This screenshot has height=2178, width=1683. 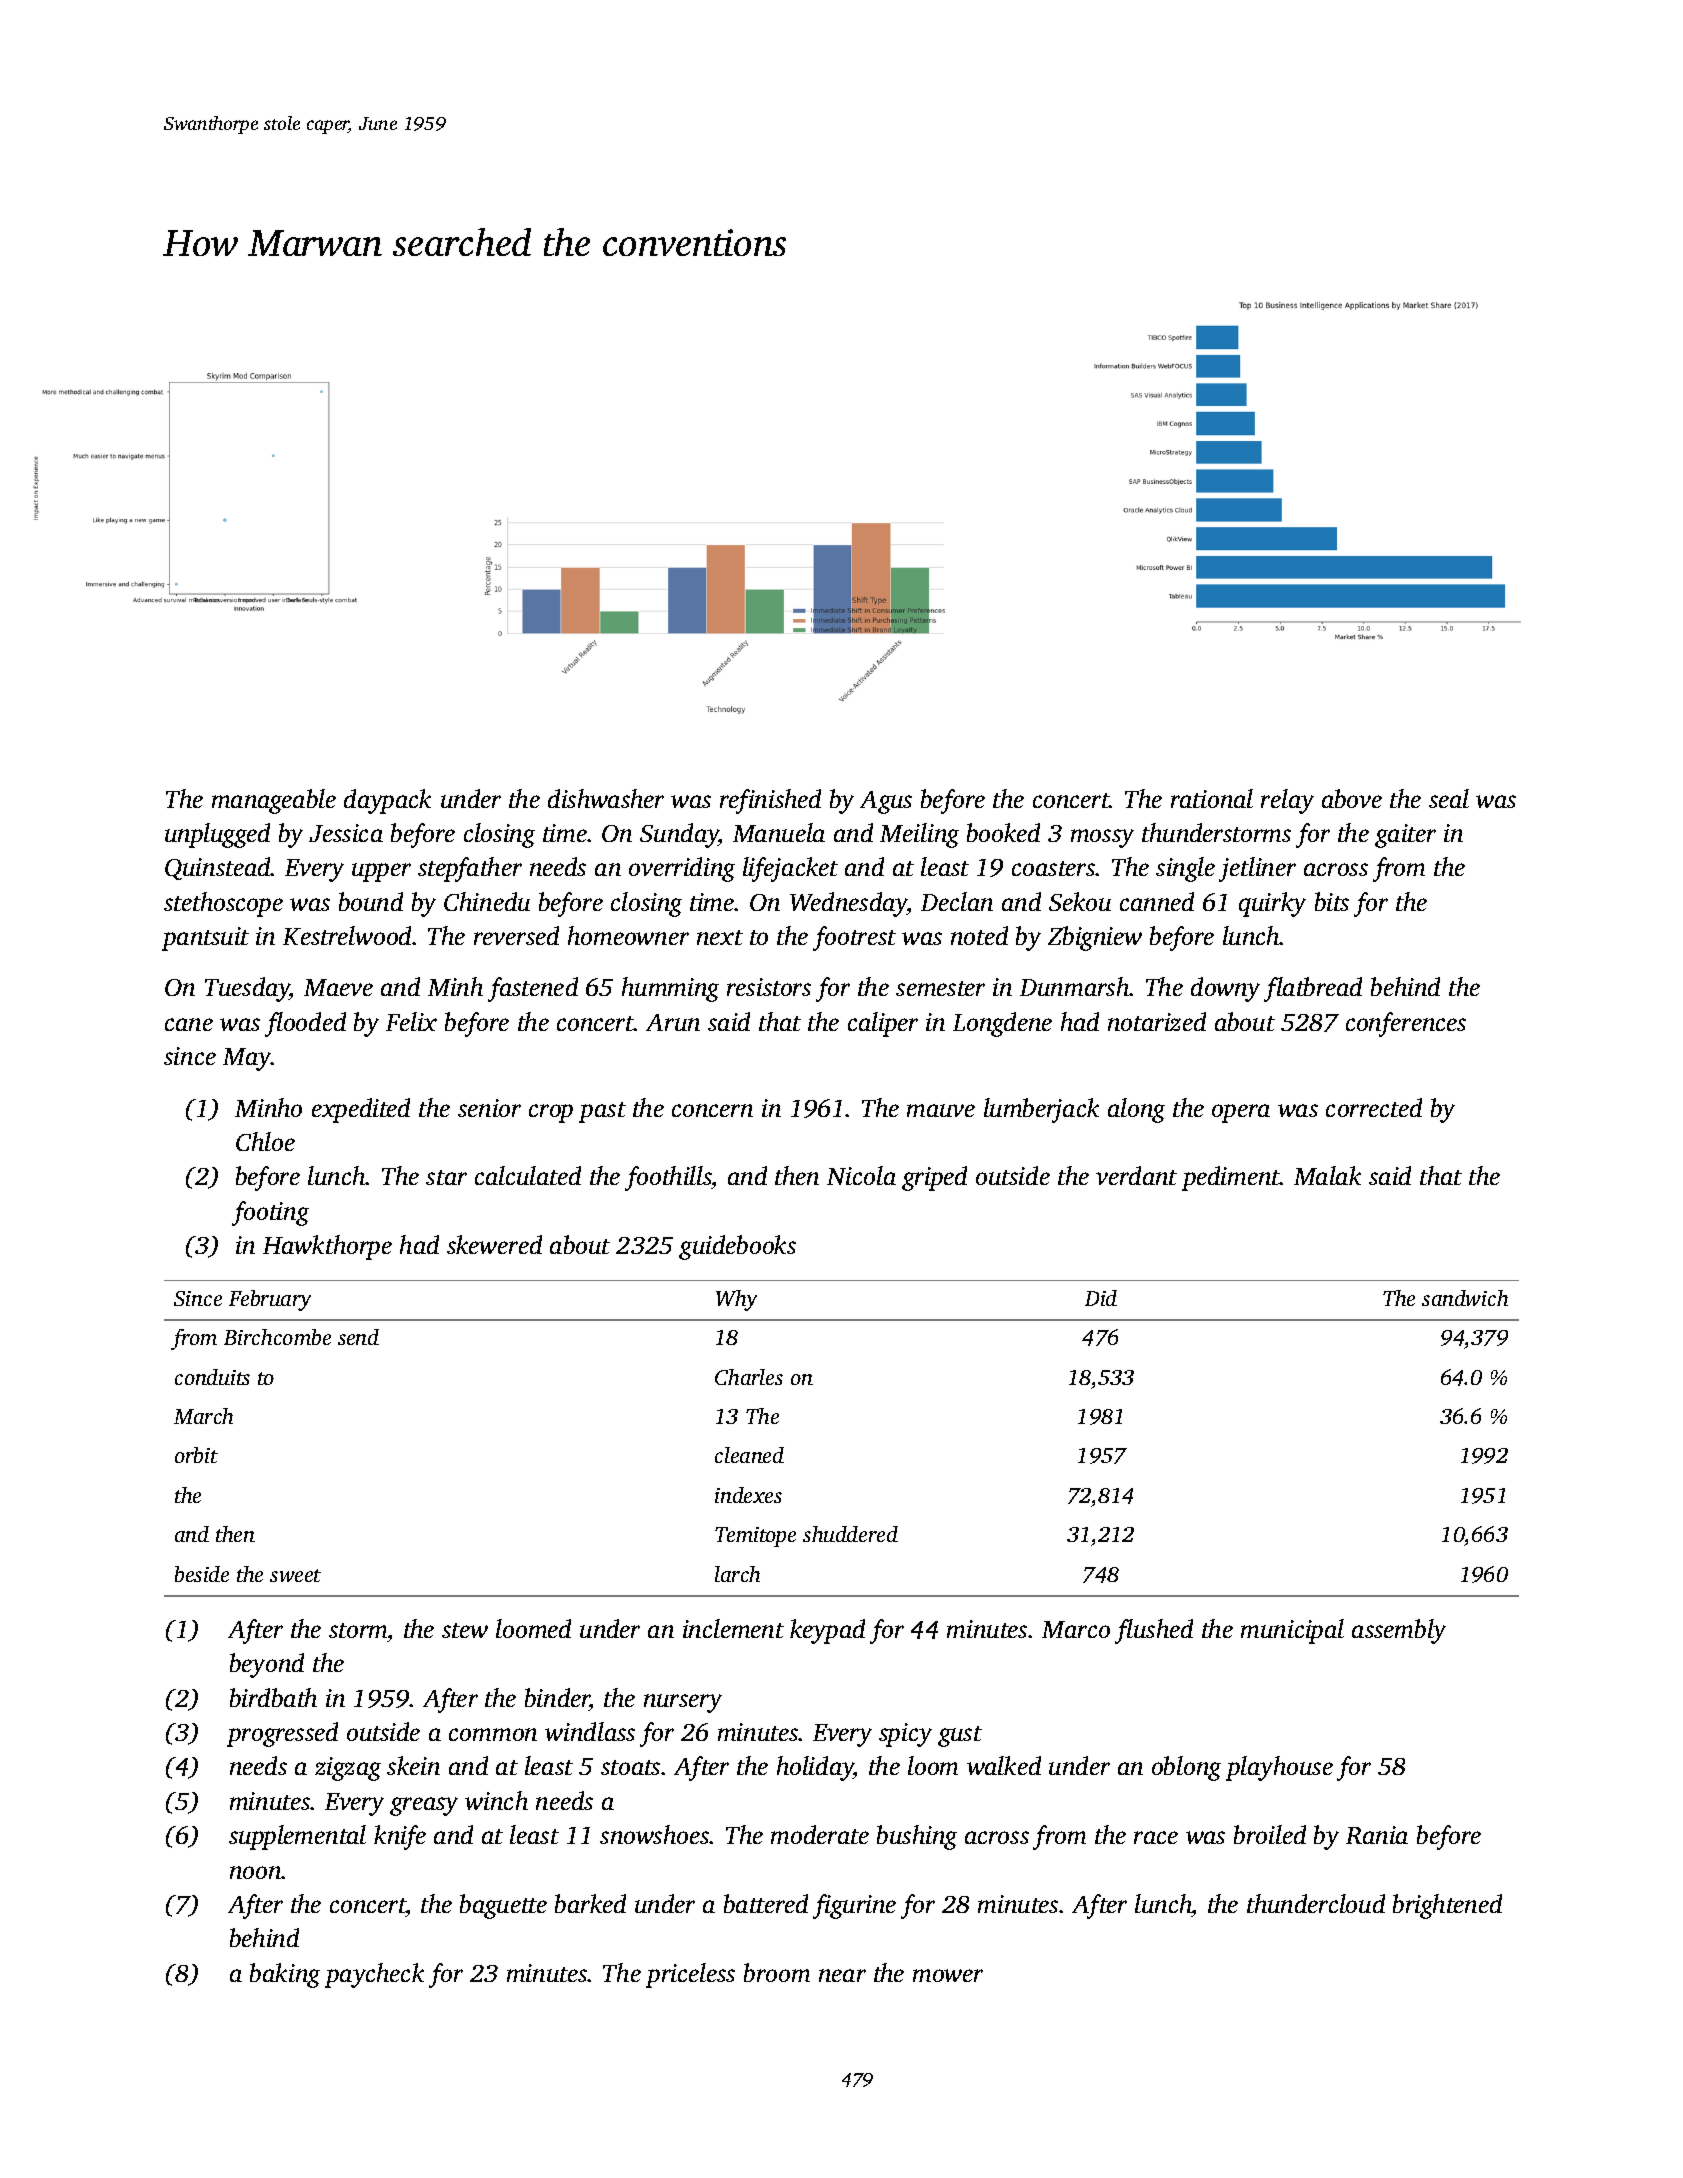 What do you see at coordinates (736, 1300) in the screenshot?
I see `Why` at bounding box center [736, 1300].
